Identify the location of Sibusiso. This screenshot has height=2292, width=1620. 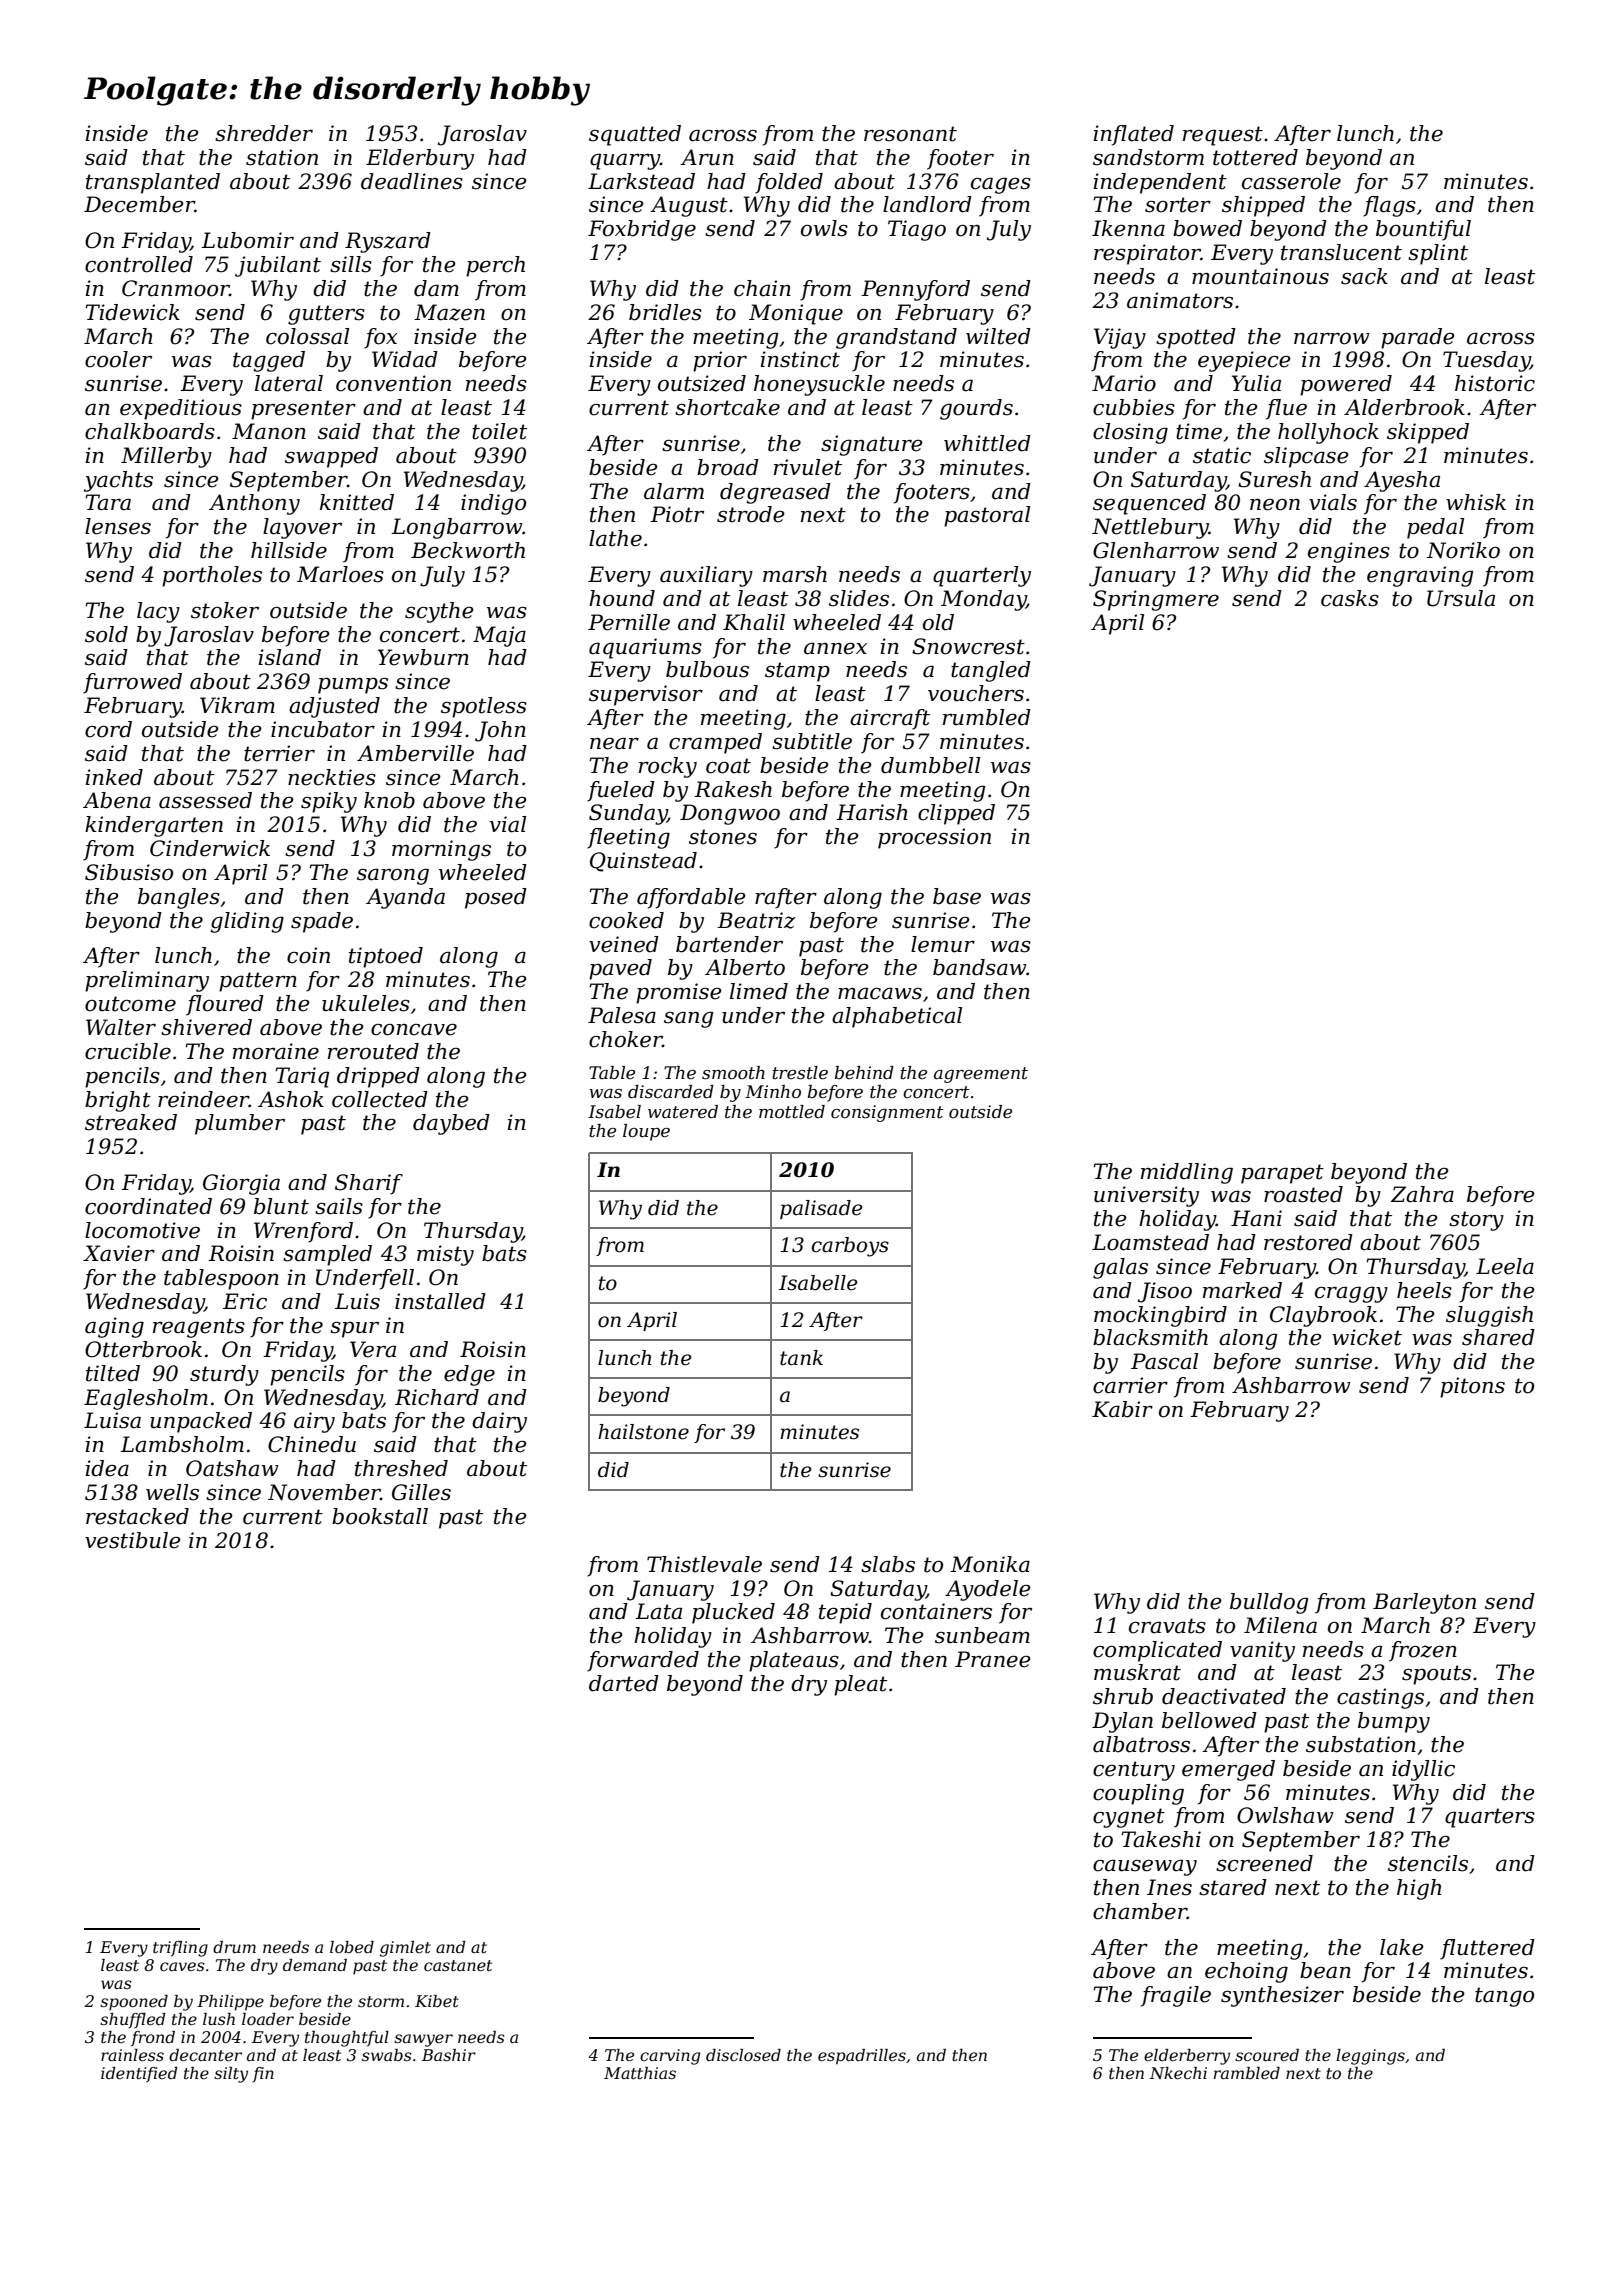
(129, 872).
